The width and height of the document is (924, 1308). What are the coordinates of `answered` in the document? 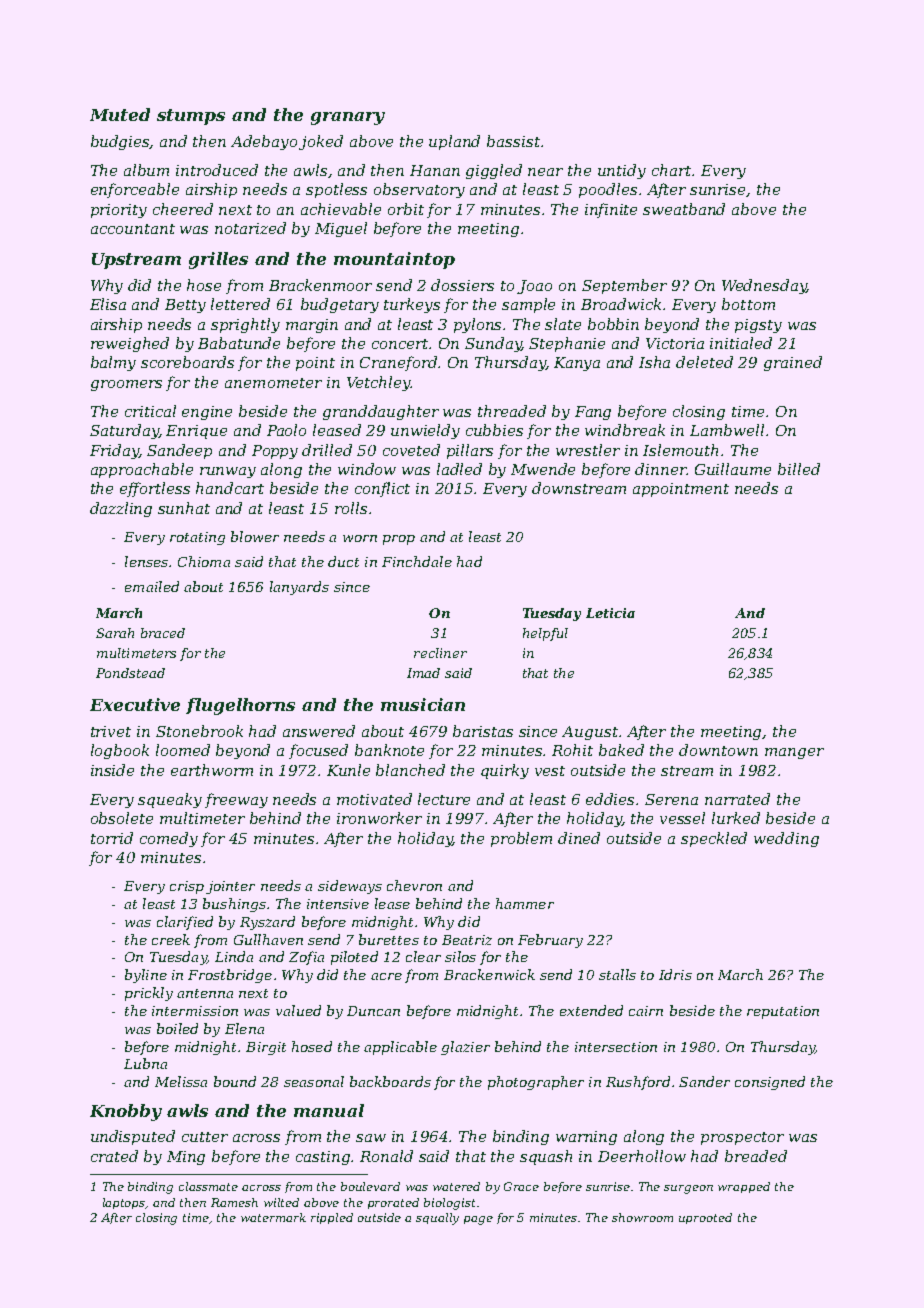 It's located at (319, 731).
